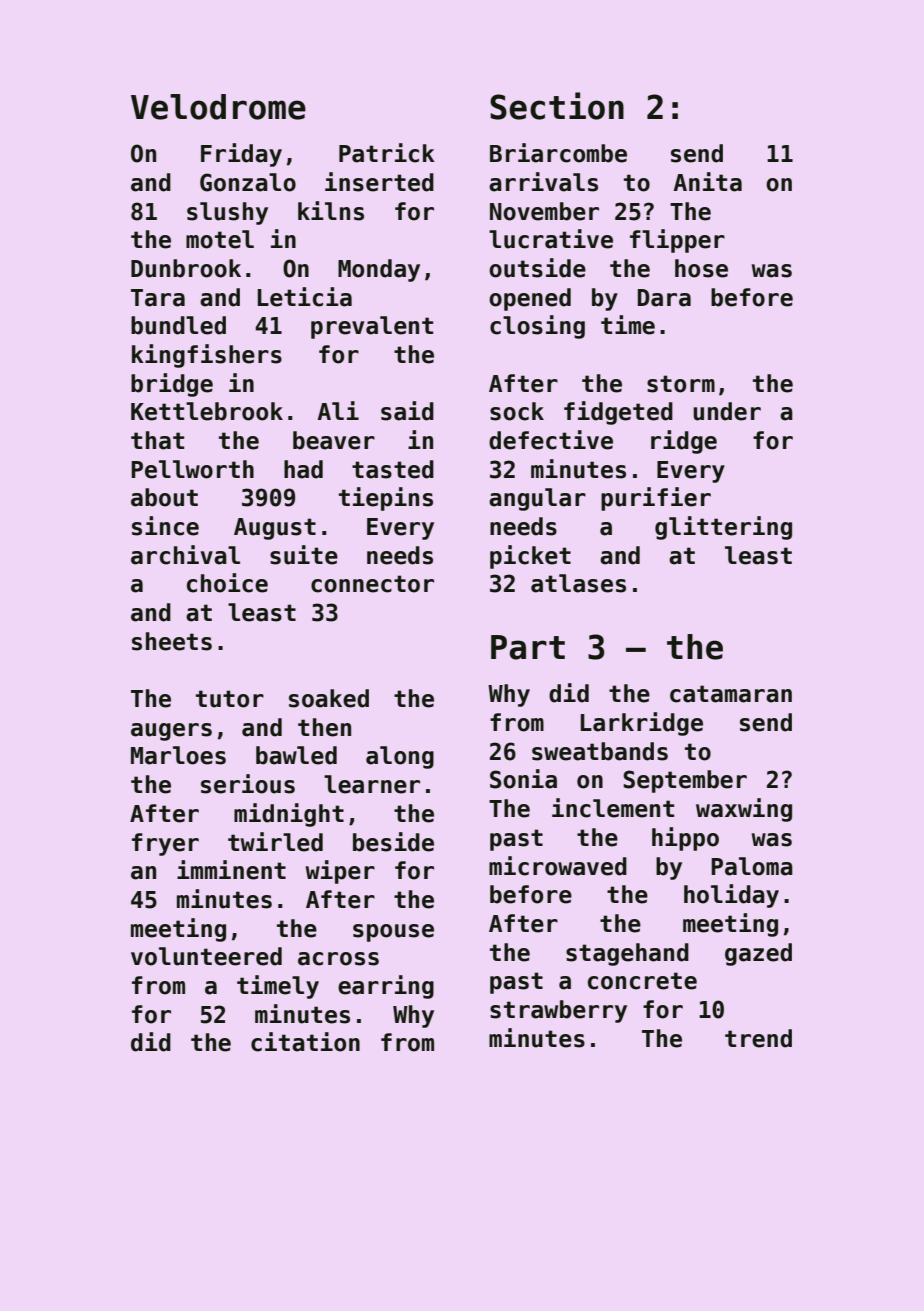  Describe the element at coordinates (218, 107) in the screenshot. I see `Velodrome` at that location.
